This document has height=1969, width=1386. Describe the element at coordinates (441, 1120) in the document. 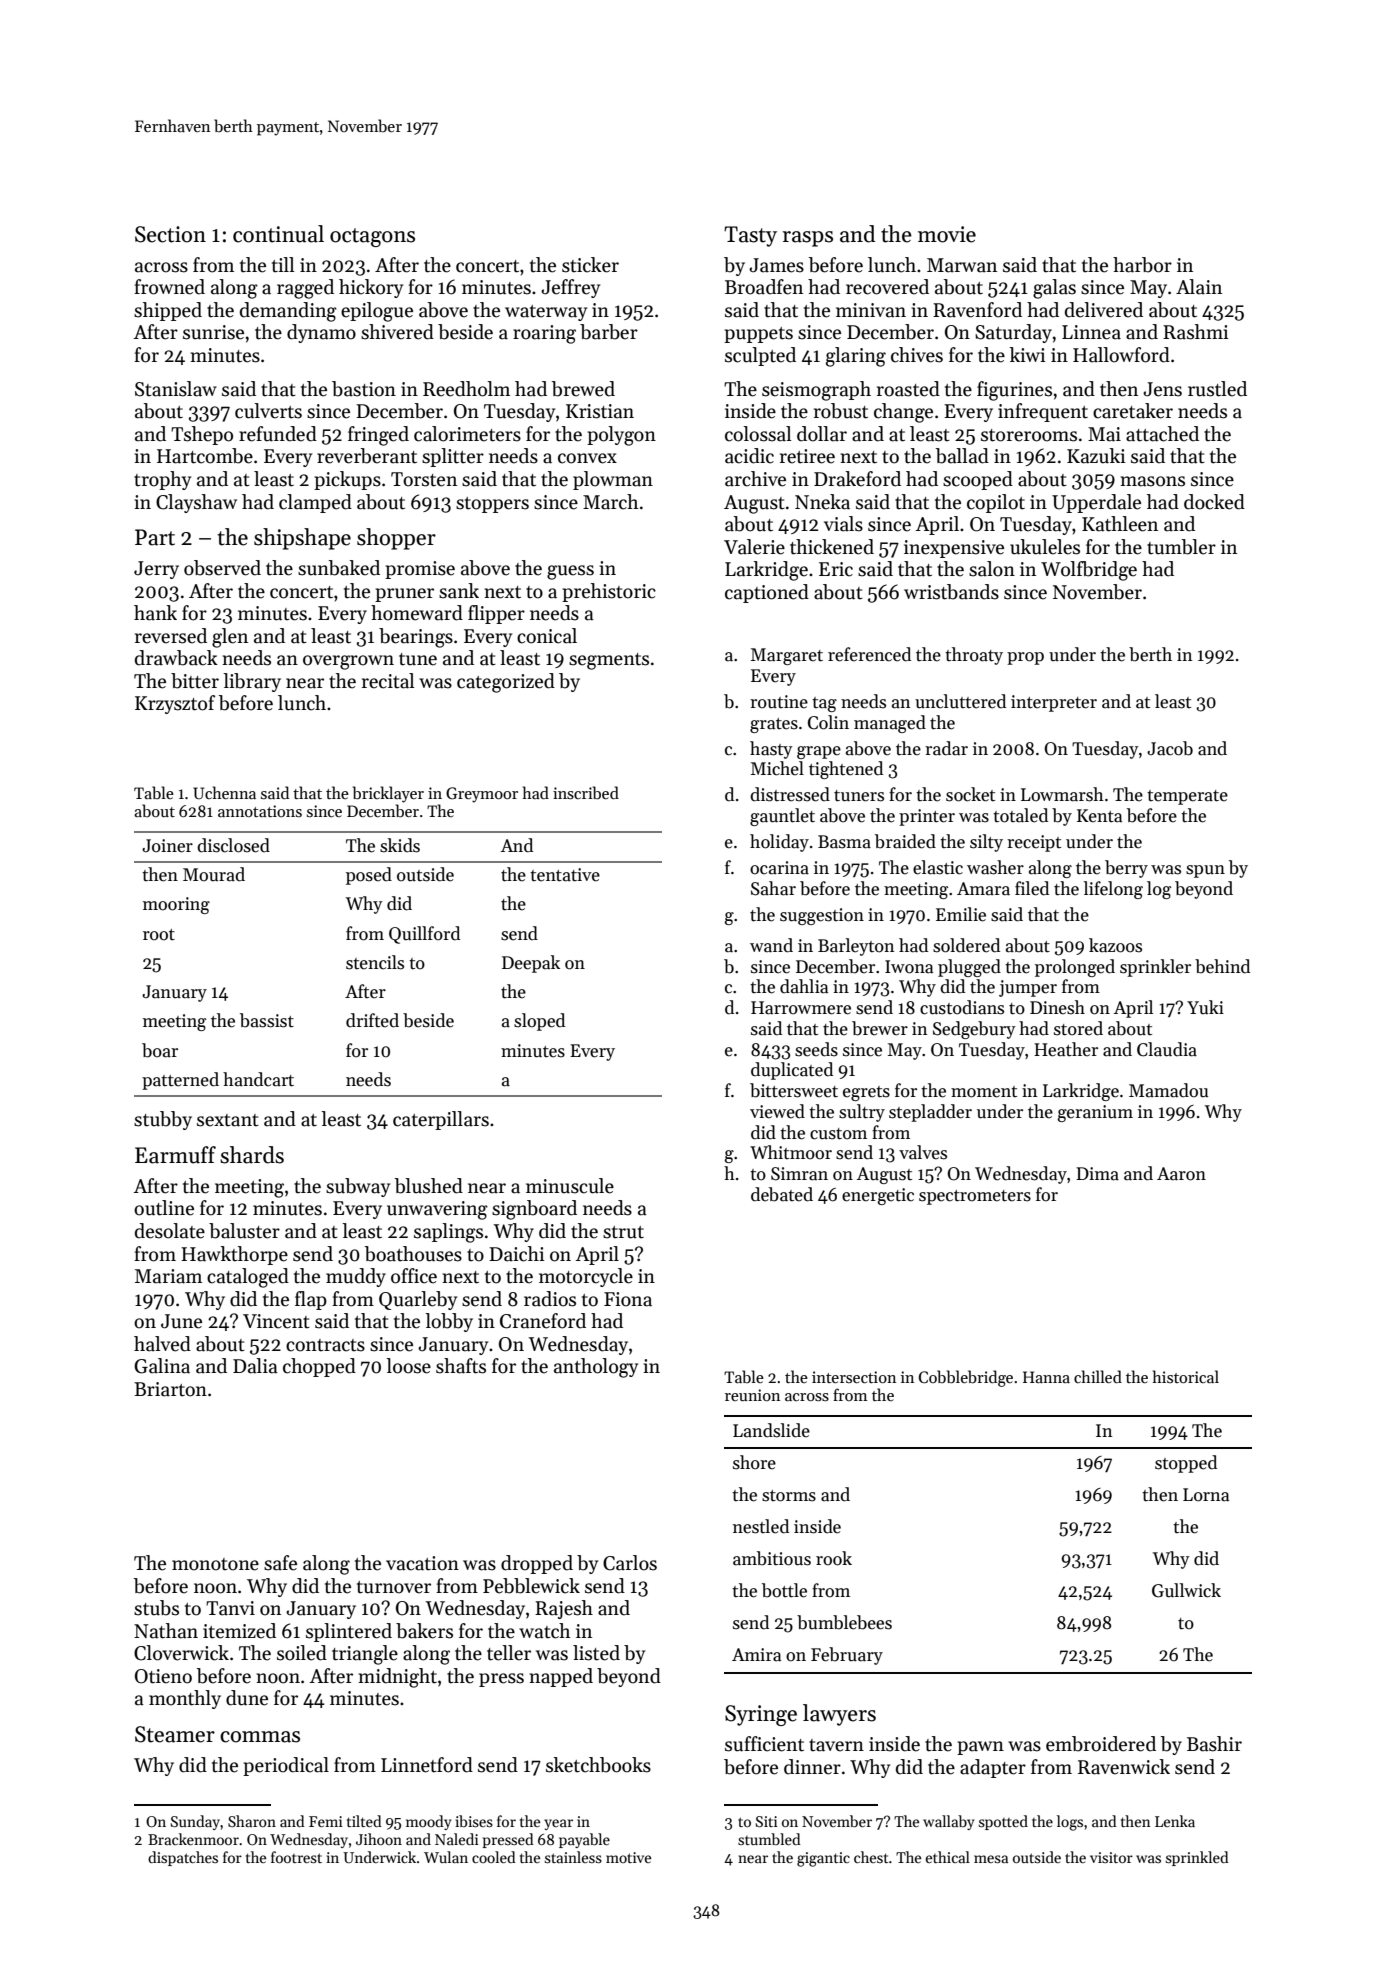

I see `caterpillars` at that location.
